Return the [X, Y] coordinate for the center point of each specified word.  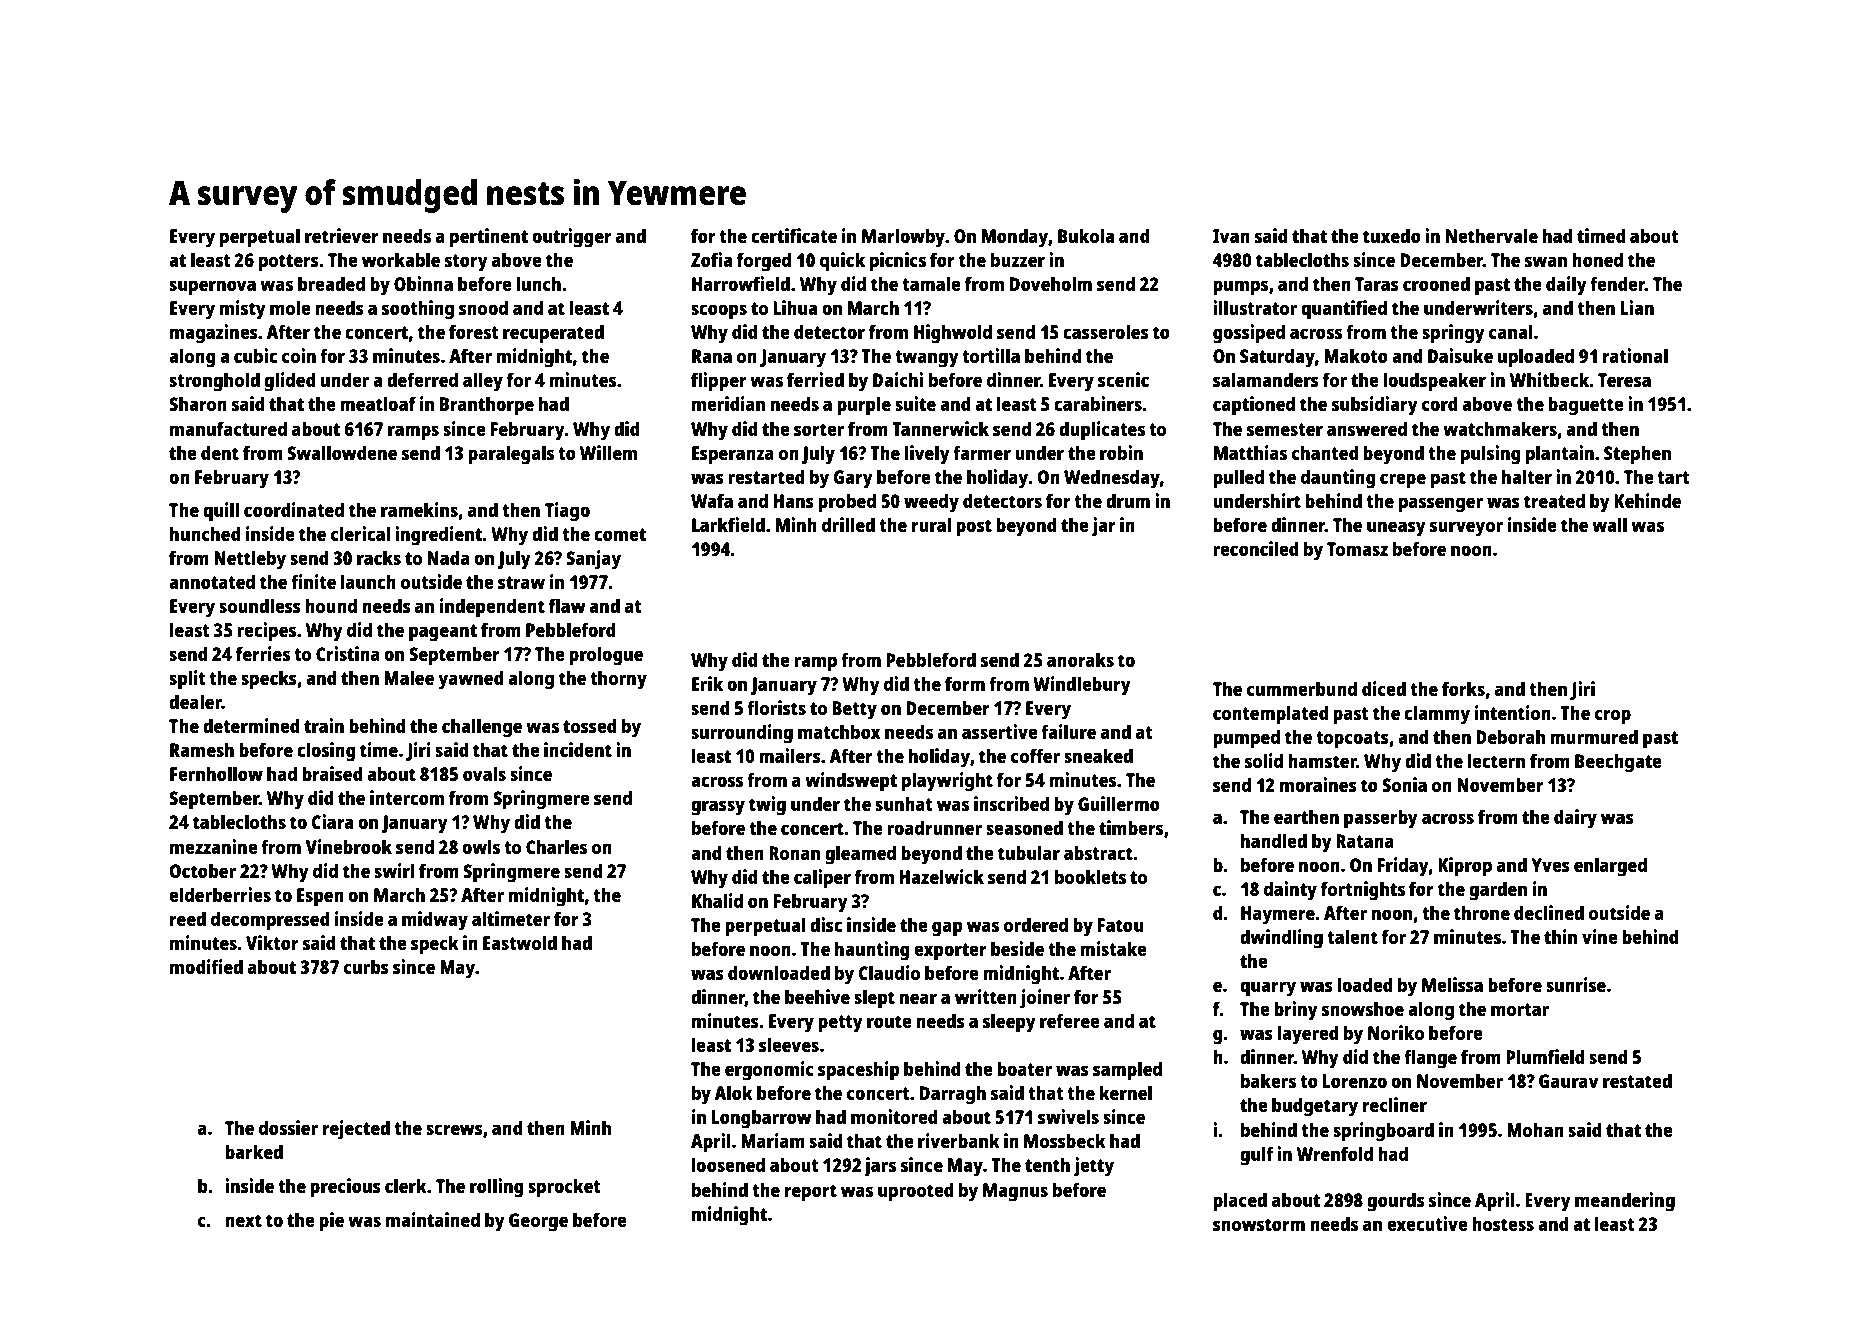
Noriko [1396, 1032]
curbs [366, 966]
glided [290, 382]
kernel [1126, 1092]
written [986, 996]
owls [481, 846]
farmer [982, 452]
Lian [1637, 307]
